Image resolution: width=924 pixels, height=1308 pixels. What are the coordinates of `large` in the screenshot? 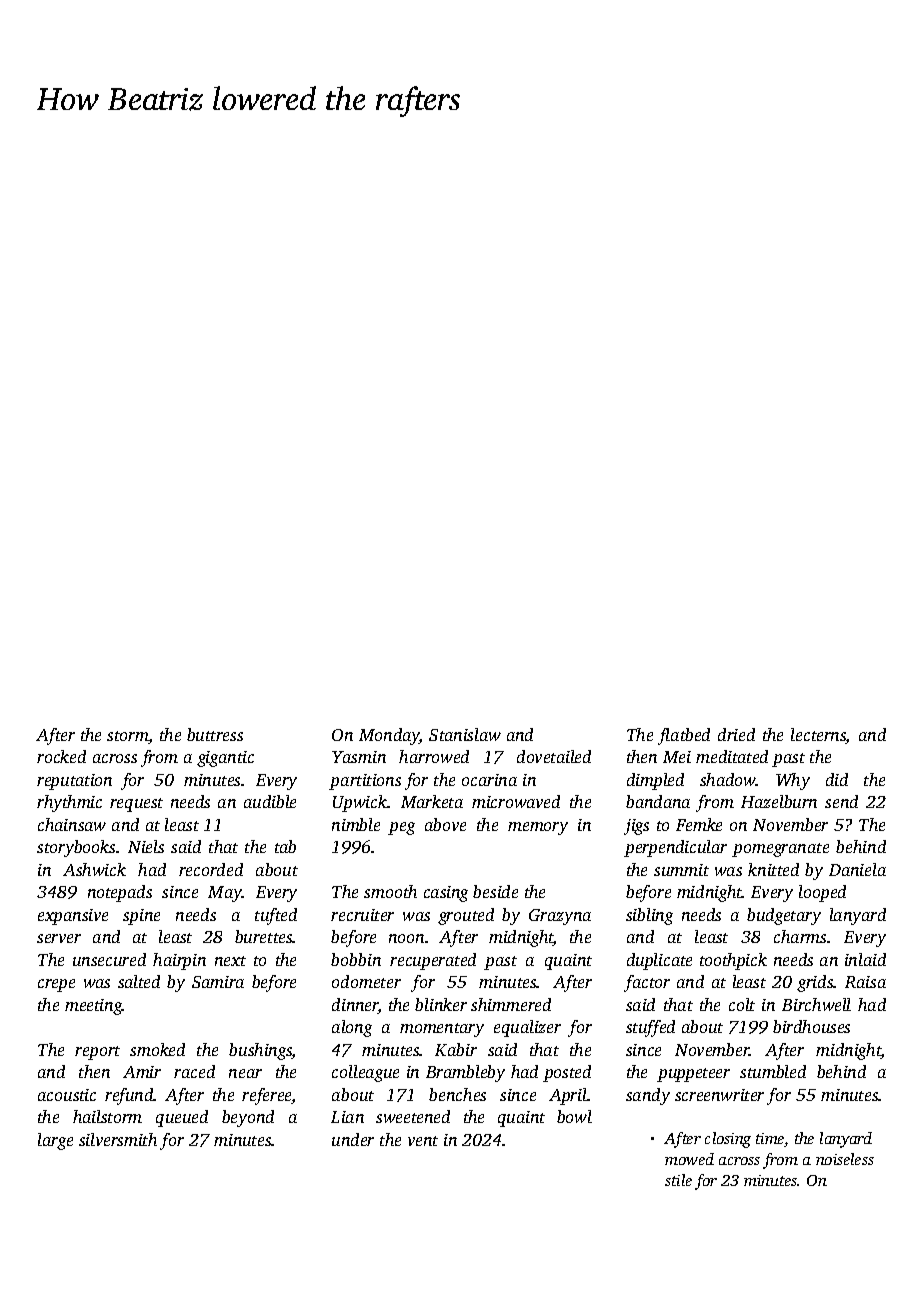 It's located at (55, 1141).
